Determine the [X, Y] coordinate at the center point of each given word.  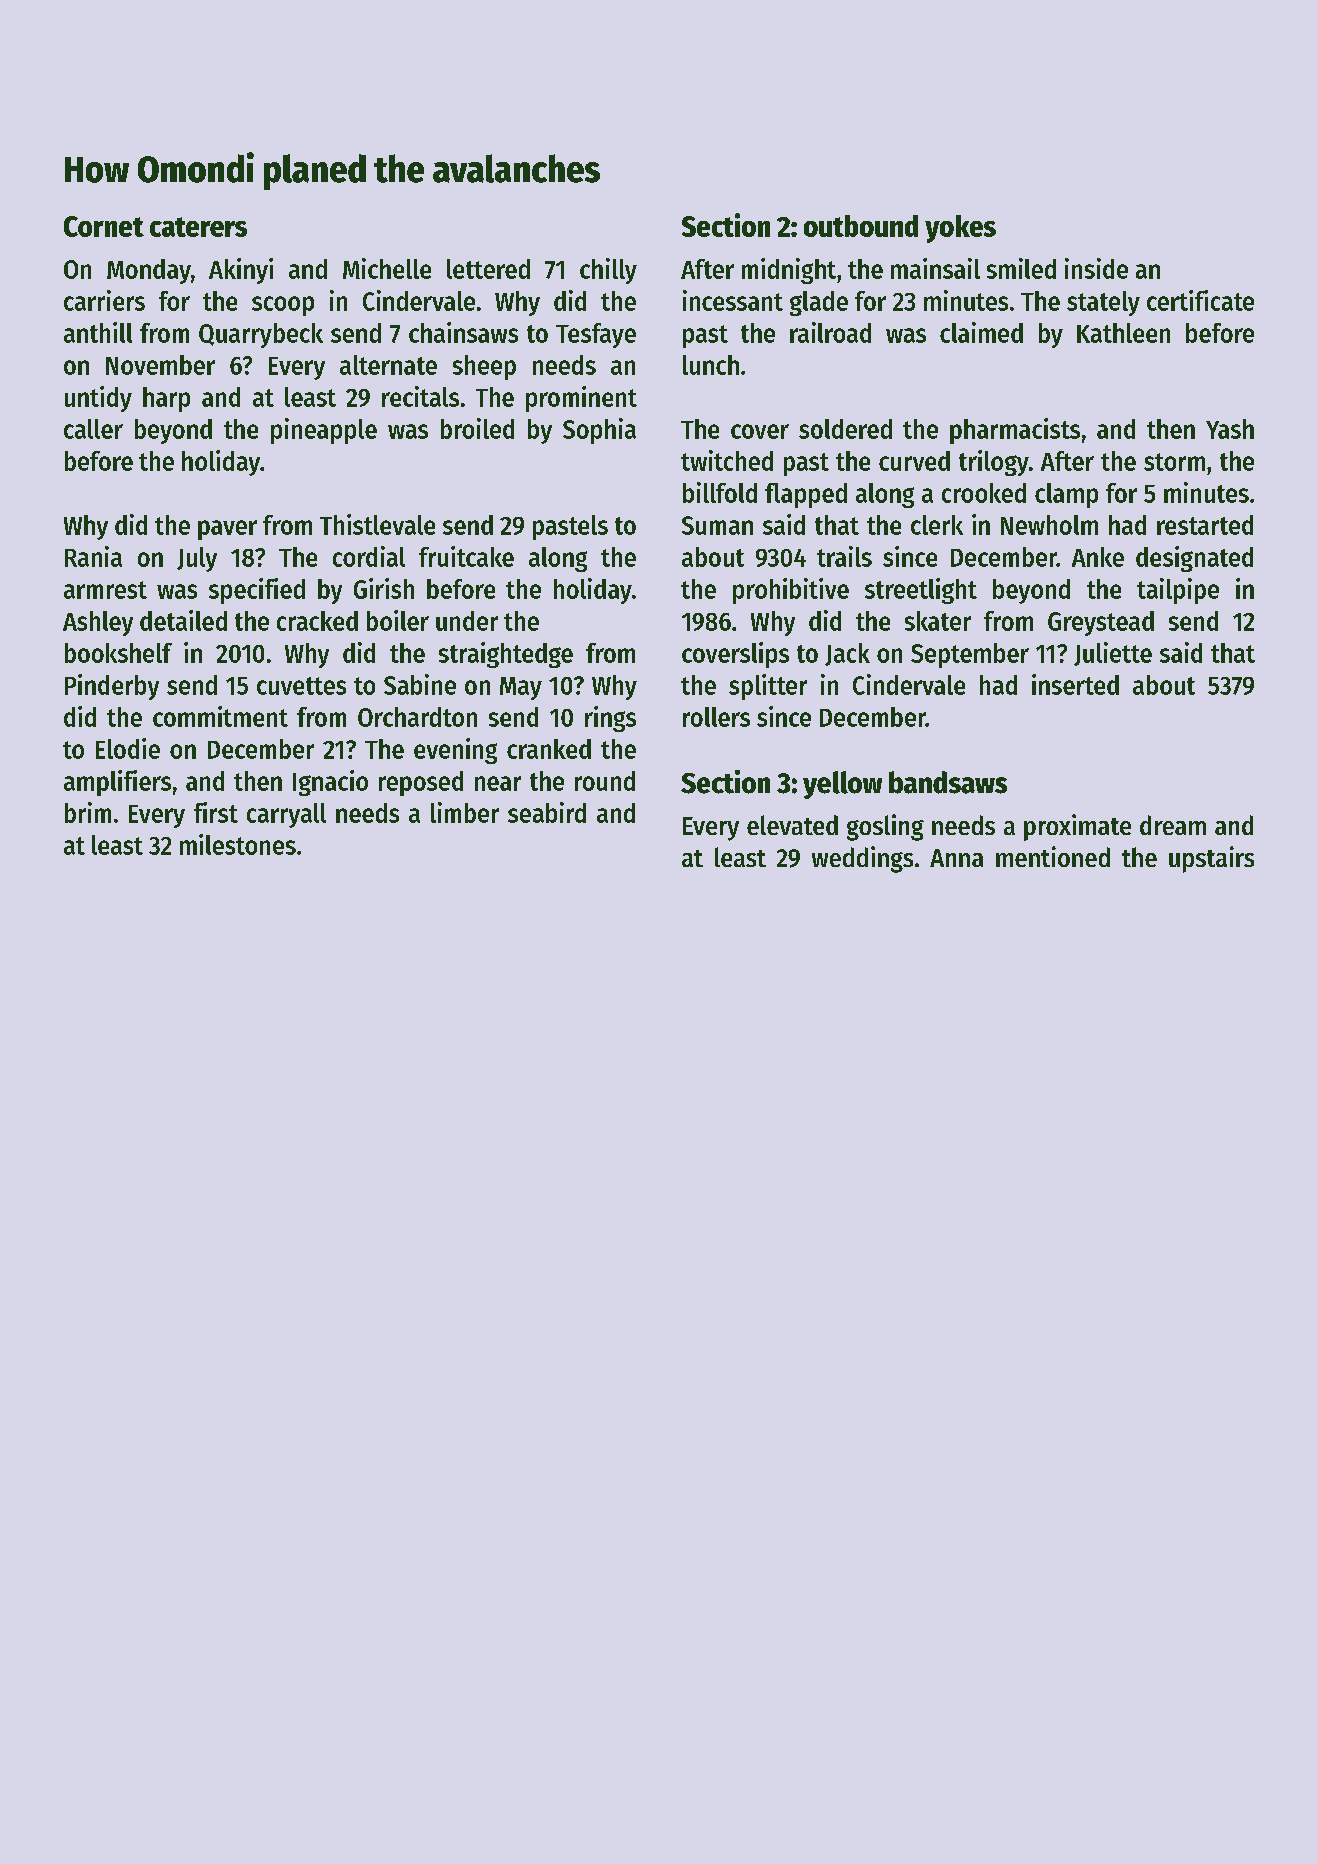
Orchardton [417, 717]
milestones [238, 844]
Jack [847, 654]
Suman [717, 525]
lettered [488, 269]
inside [1096, 268]
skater [938, 621]
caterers [198, 227]
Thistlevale [377, 524]
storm [1174, 462]
